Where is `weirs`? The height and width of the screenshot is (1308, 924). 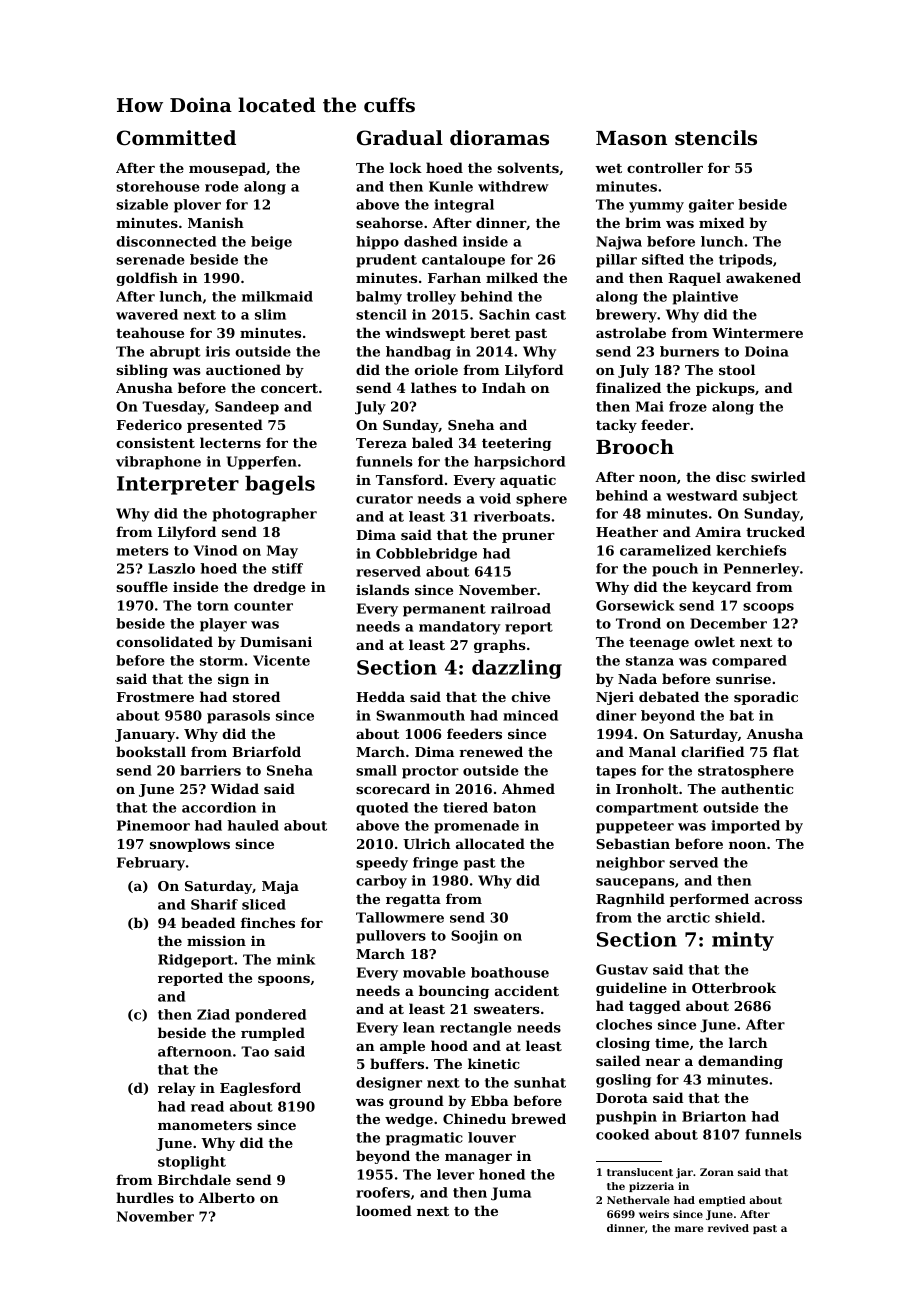 weirs is located at coordinates (654, 1214).
